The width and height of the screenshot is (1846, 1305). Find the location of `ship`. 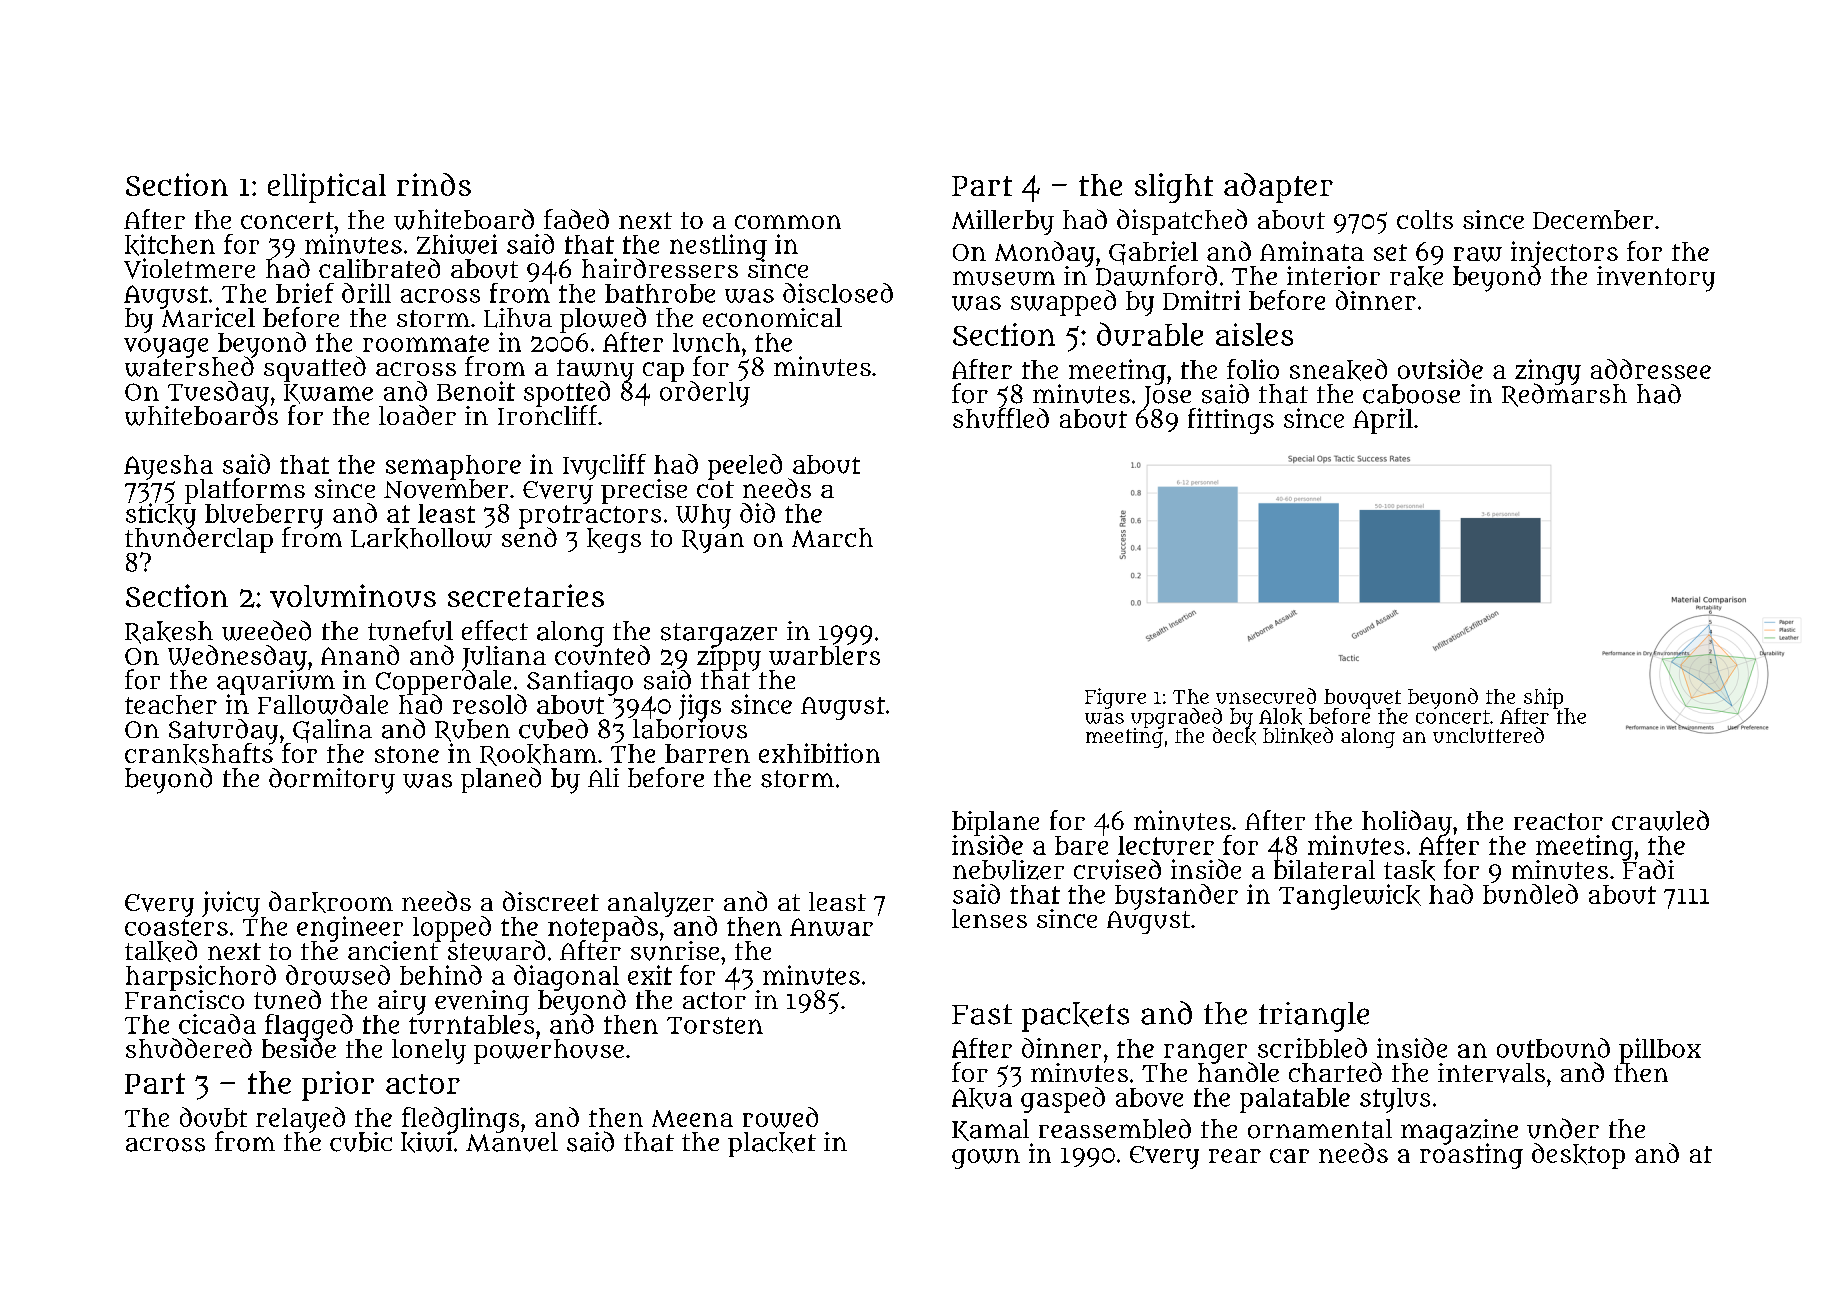

ship is located at coordinates (1543, 698).
